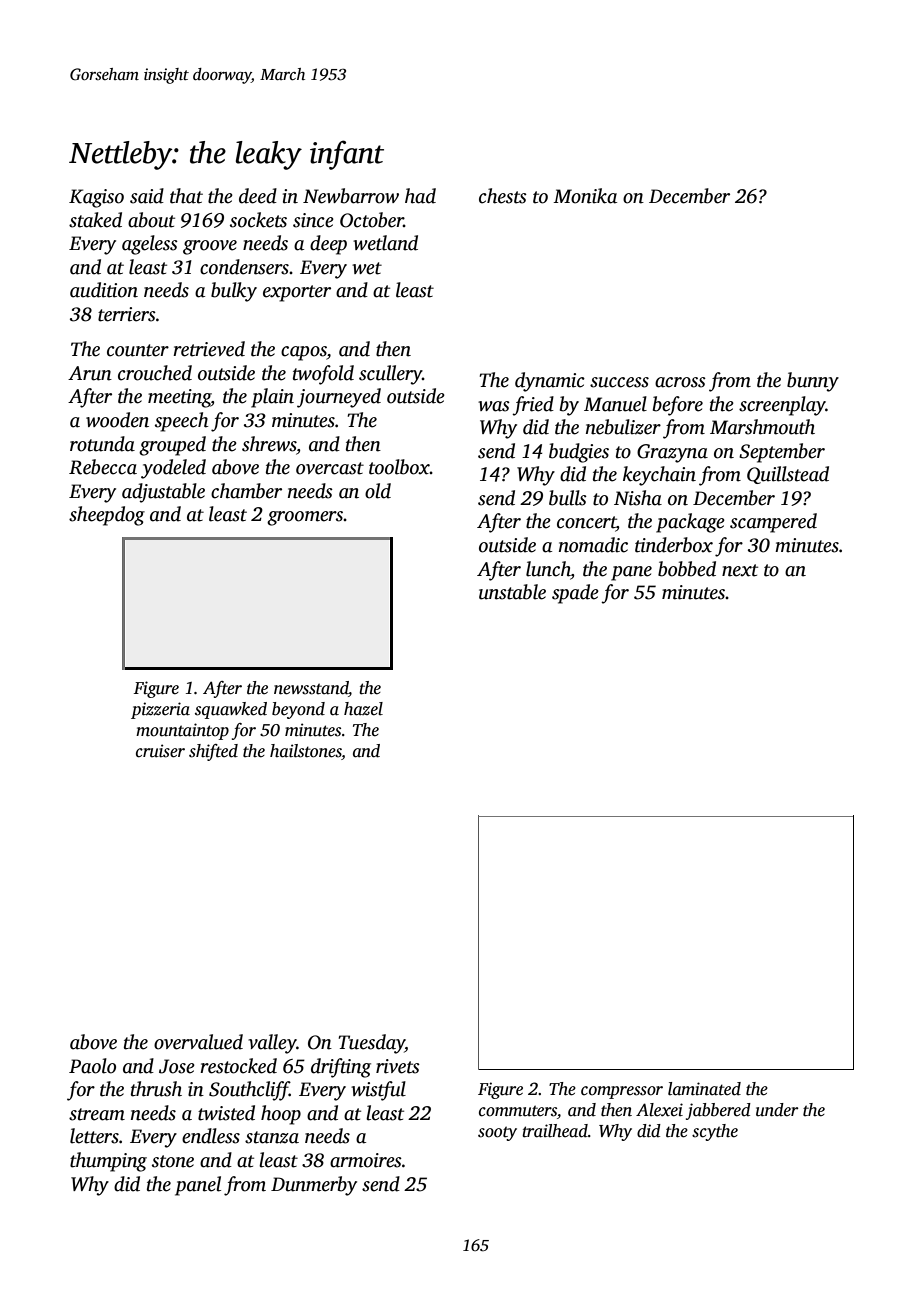 The height and width of the screenshot is (1311, 924). Describe the element at coordinates (704, 1089) in the screenshot. I see `laminated` at that location.
